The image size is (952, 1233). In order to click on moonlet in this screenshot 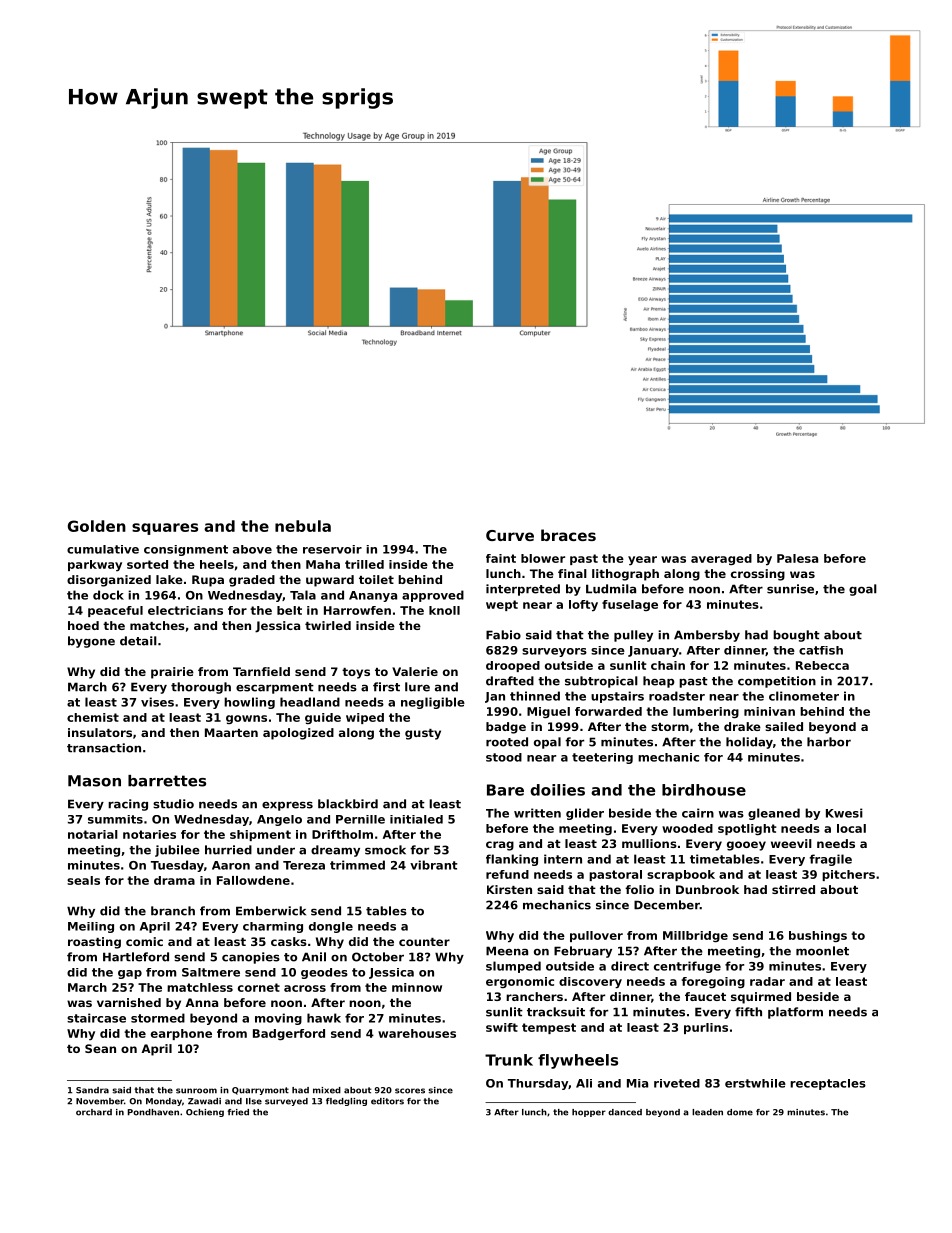, I will do `click(822, 951)`.
